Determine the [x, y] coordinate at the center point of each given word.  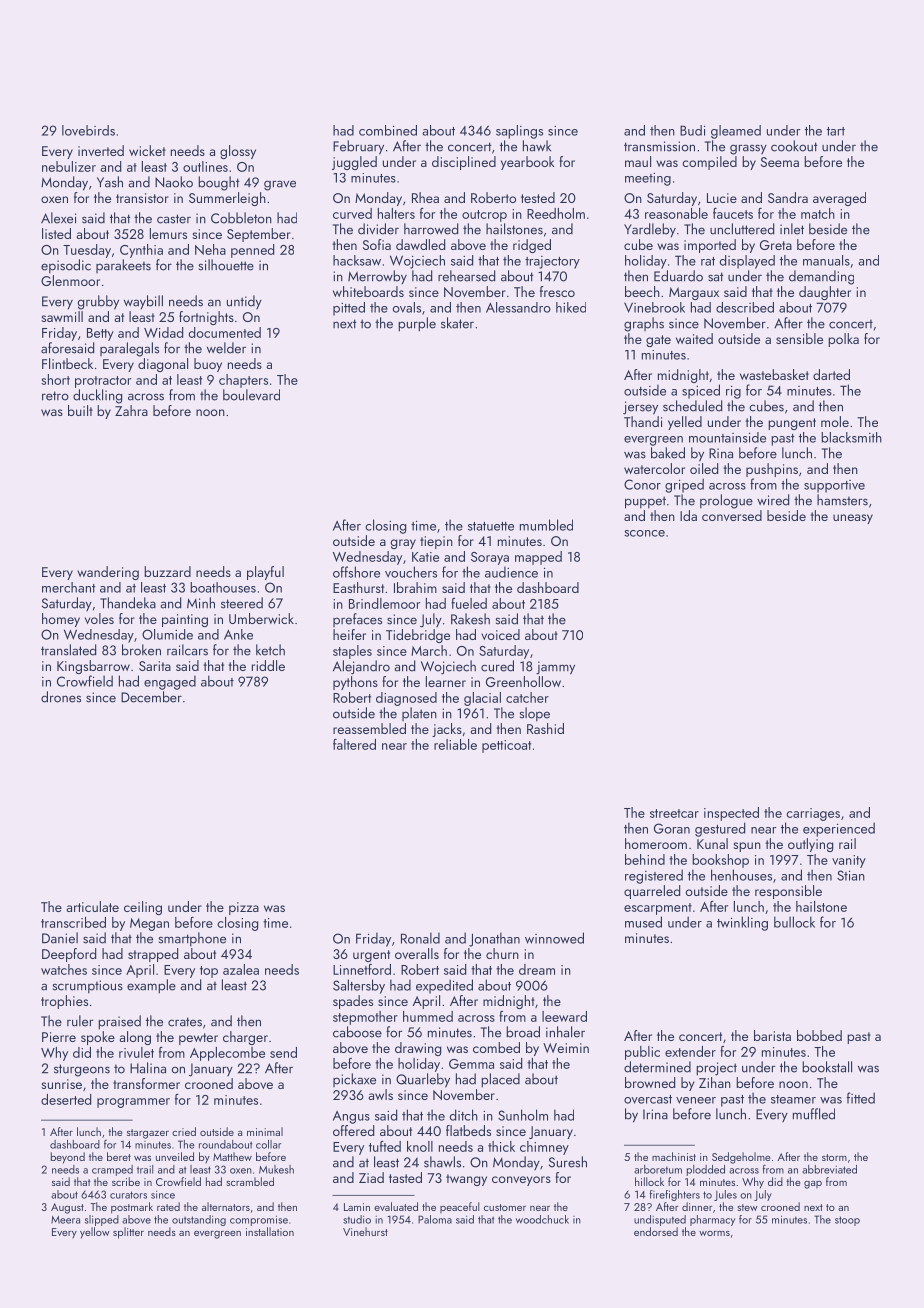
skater [457, 323]
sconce [644, 533]
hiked [571, 307]
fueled [469, 603]
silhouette [226, 265]
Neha [210, 249]
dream [537, 969]
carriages [813, 814]
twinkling [742, 923]
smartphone [192, 939]
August [67, 1208]
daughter [825, 293]
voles [99, 618]
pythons [355, 683]
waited [694, 338]
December [151, 697]
